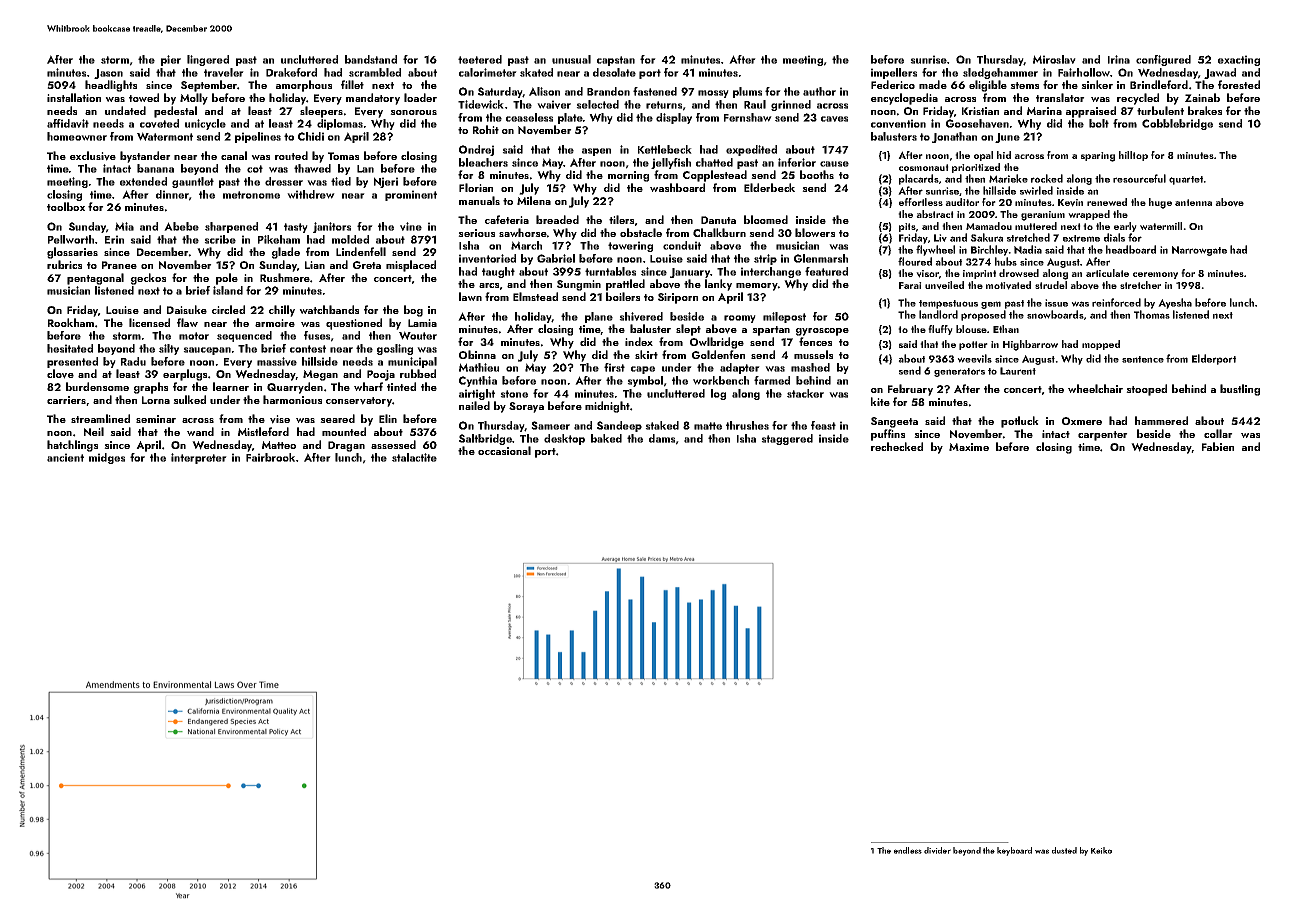 The width and height of the screenshot is (1308, 924). Describe the element at coordinates (908, 850) in the screenshot. I see `endless` at that location.
